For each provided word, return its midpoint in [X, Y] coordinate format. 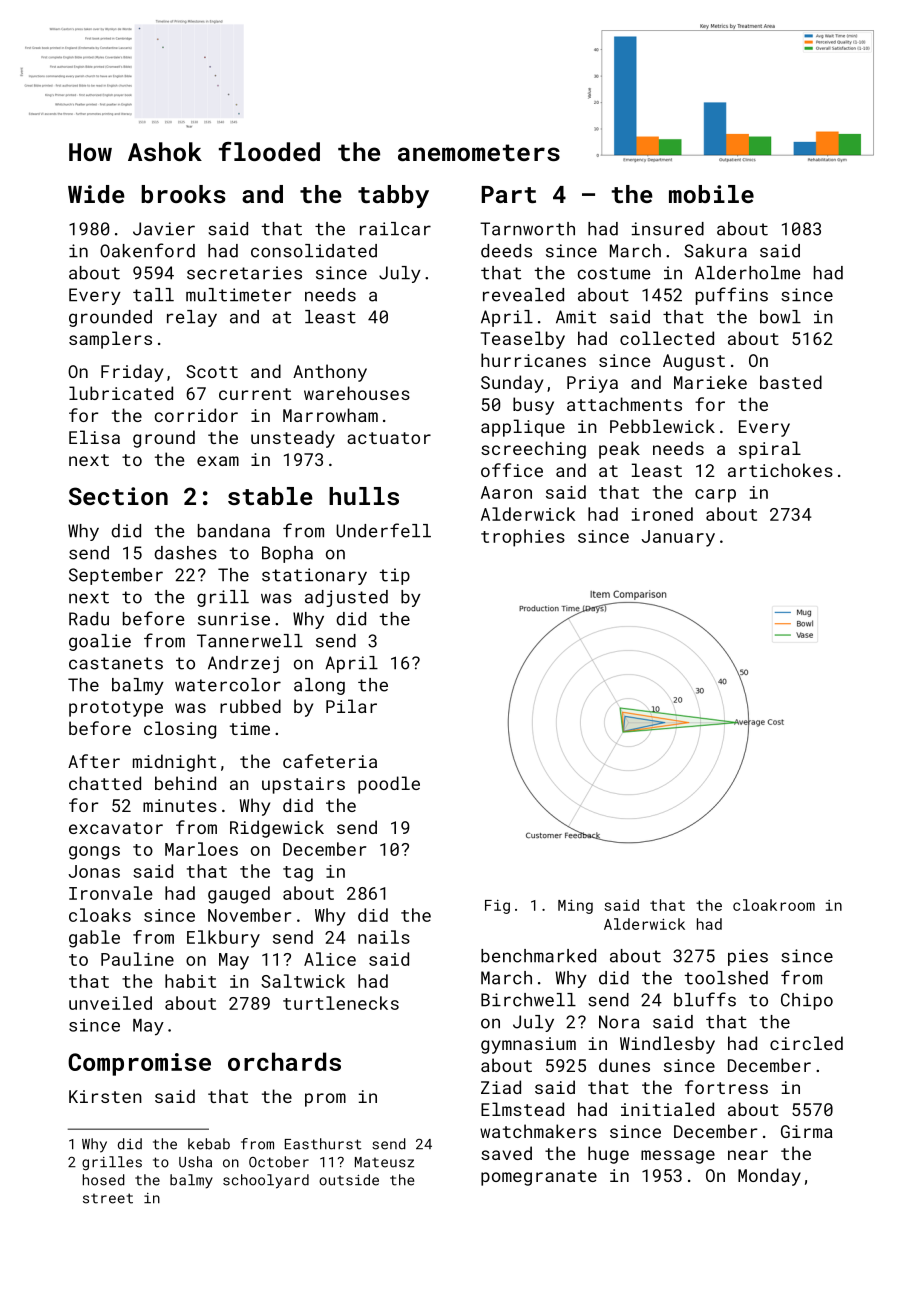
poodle [389, 785]
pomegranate [539, 1178]
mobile [711, 194]
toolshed [726, 978]
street [108, 1198]
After [94, 761]
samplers [110, 340]
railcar [395, 229]
